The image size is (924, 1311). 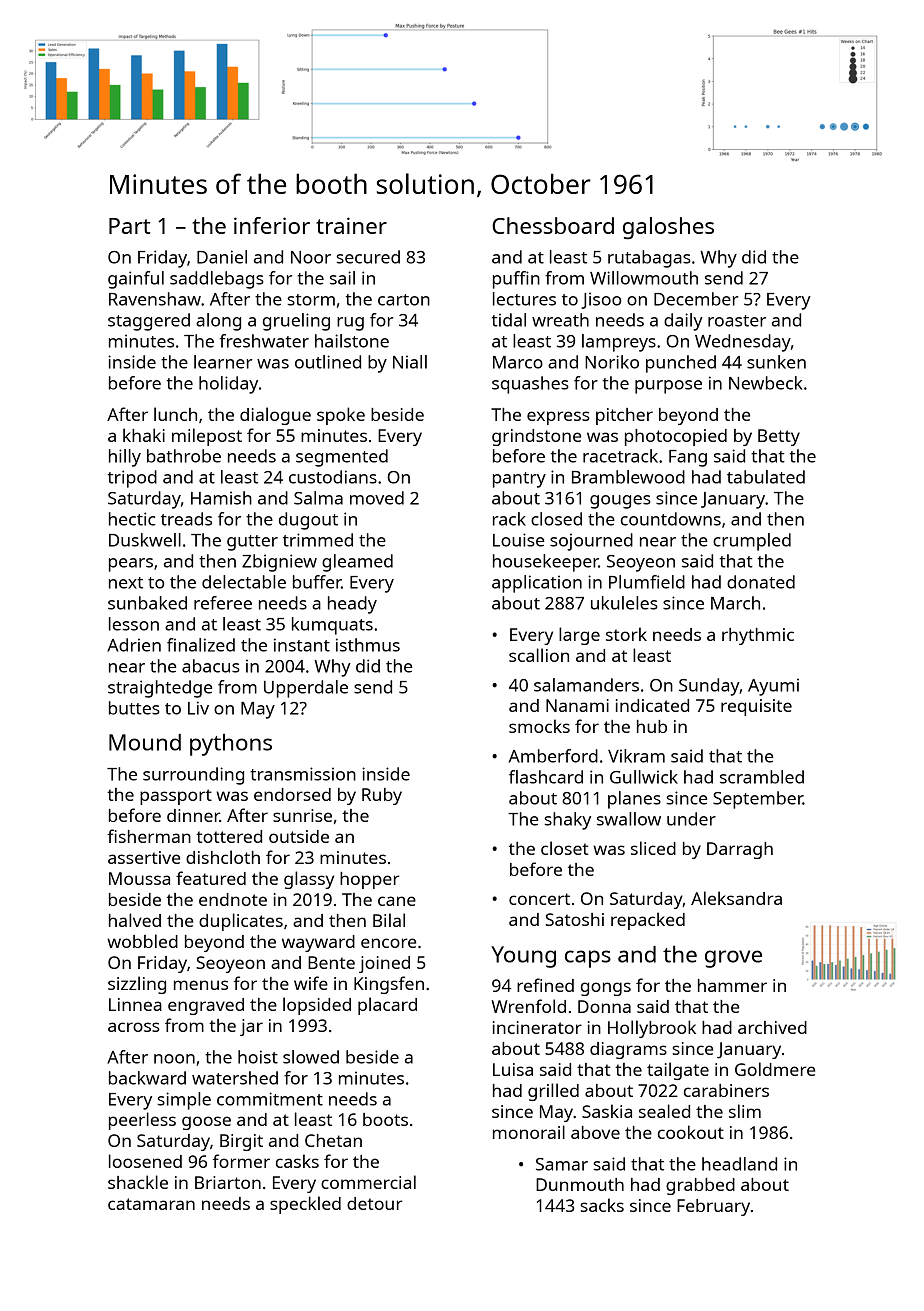 I want to click on transmission, so click(x=303, y=774).
